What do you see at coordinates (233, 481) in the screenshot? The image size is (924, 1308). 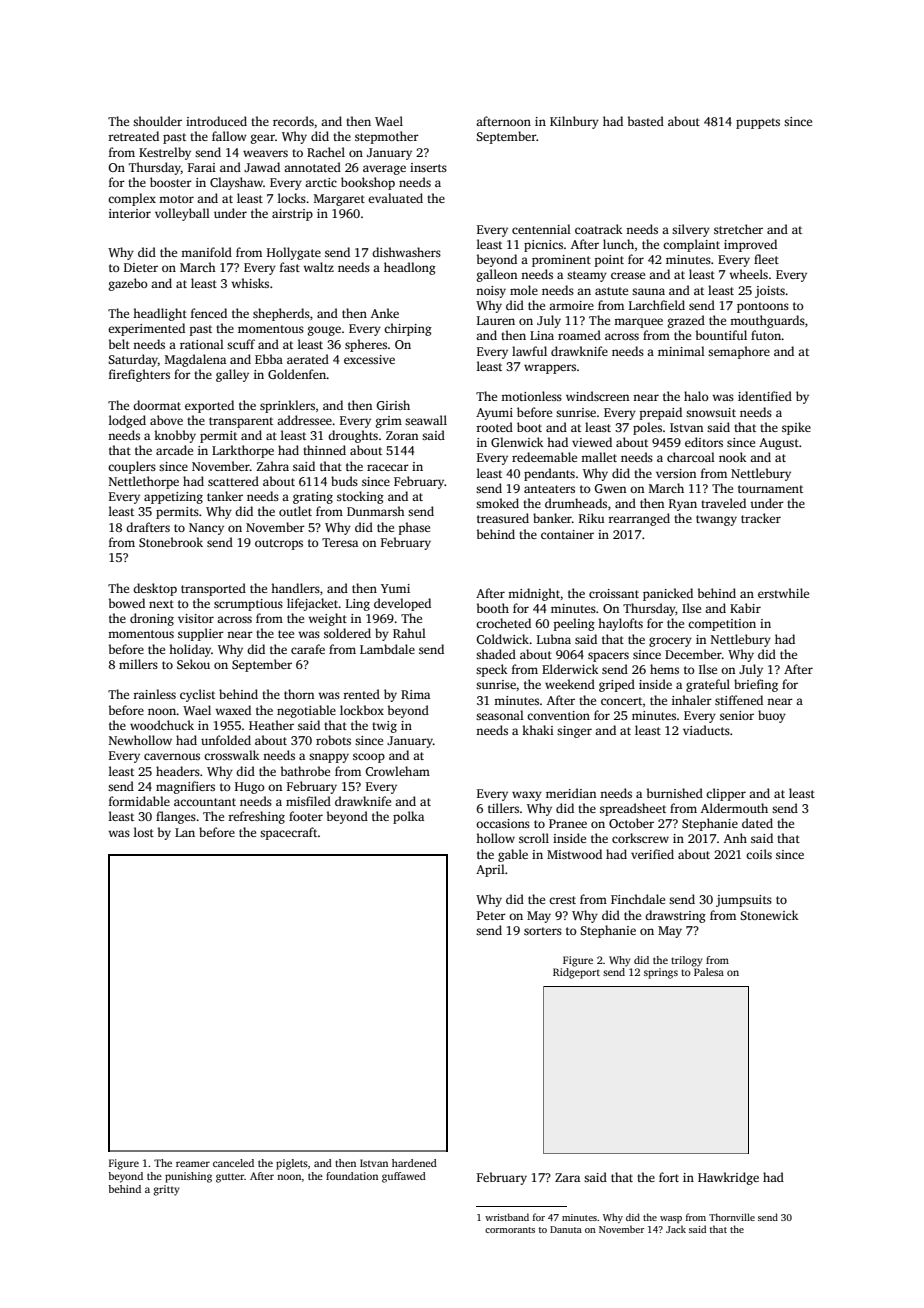 I see `scattered` at bounding box center [233, 481].
